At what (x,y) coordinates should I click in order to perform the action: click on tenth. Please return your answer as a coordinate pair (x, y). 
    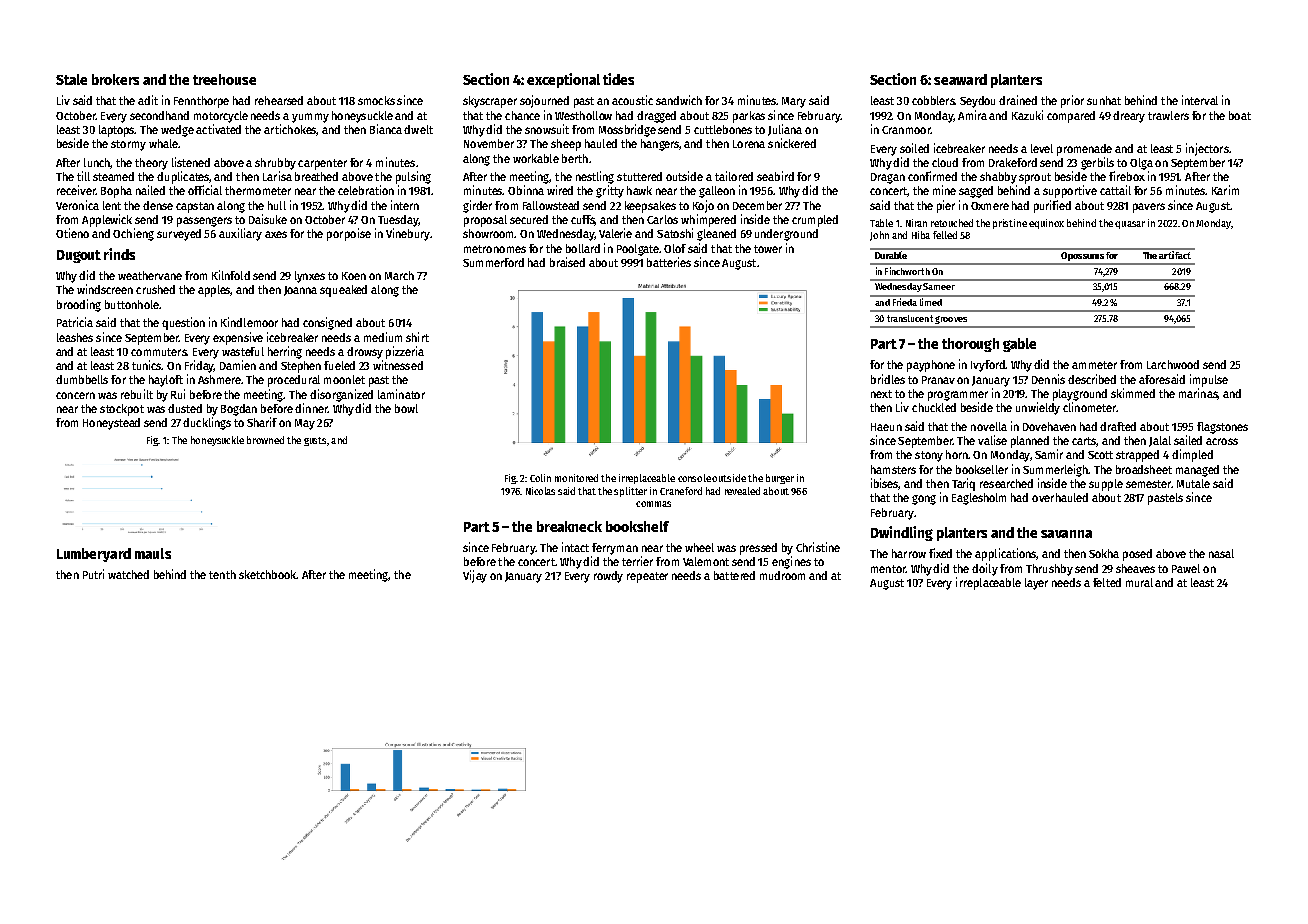
    Looking at the image, I should click on (222, 574).
